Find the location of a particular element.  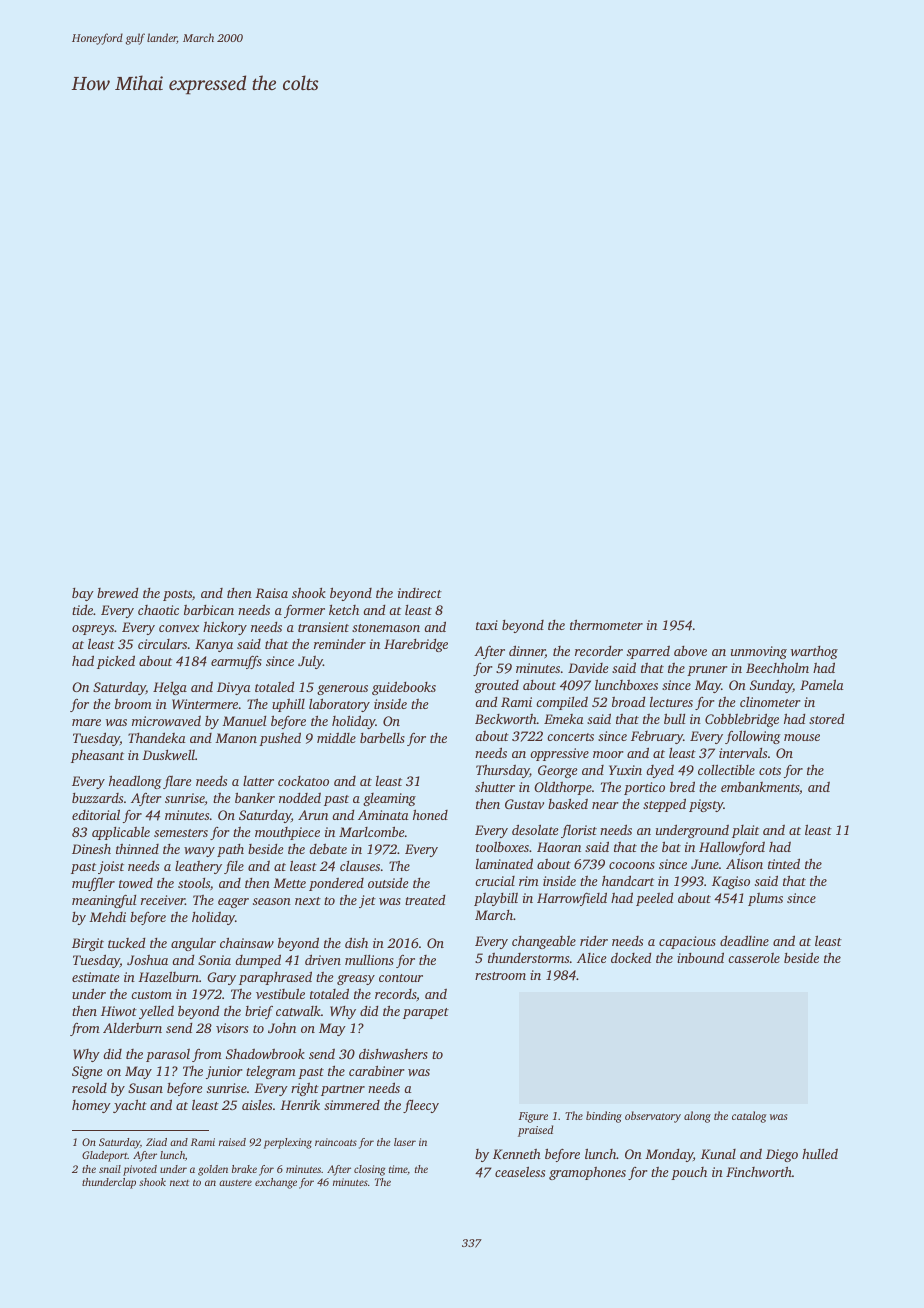

restroom is located at coordinates (500, 976).
